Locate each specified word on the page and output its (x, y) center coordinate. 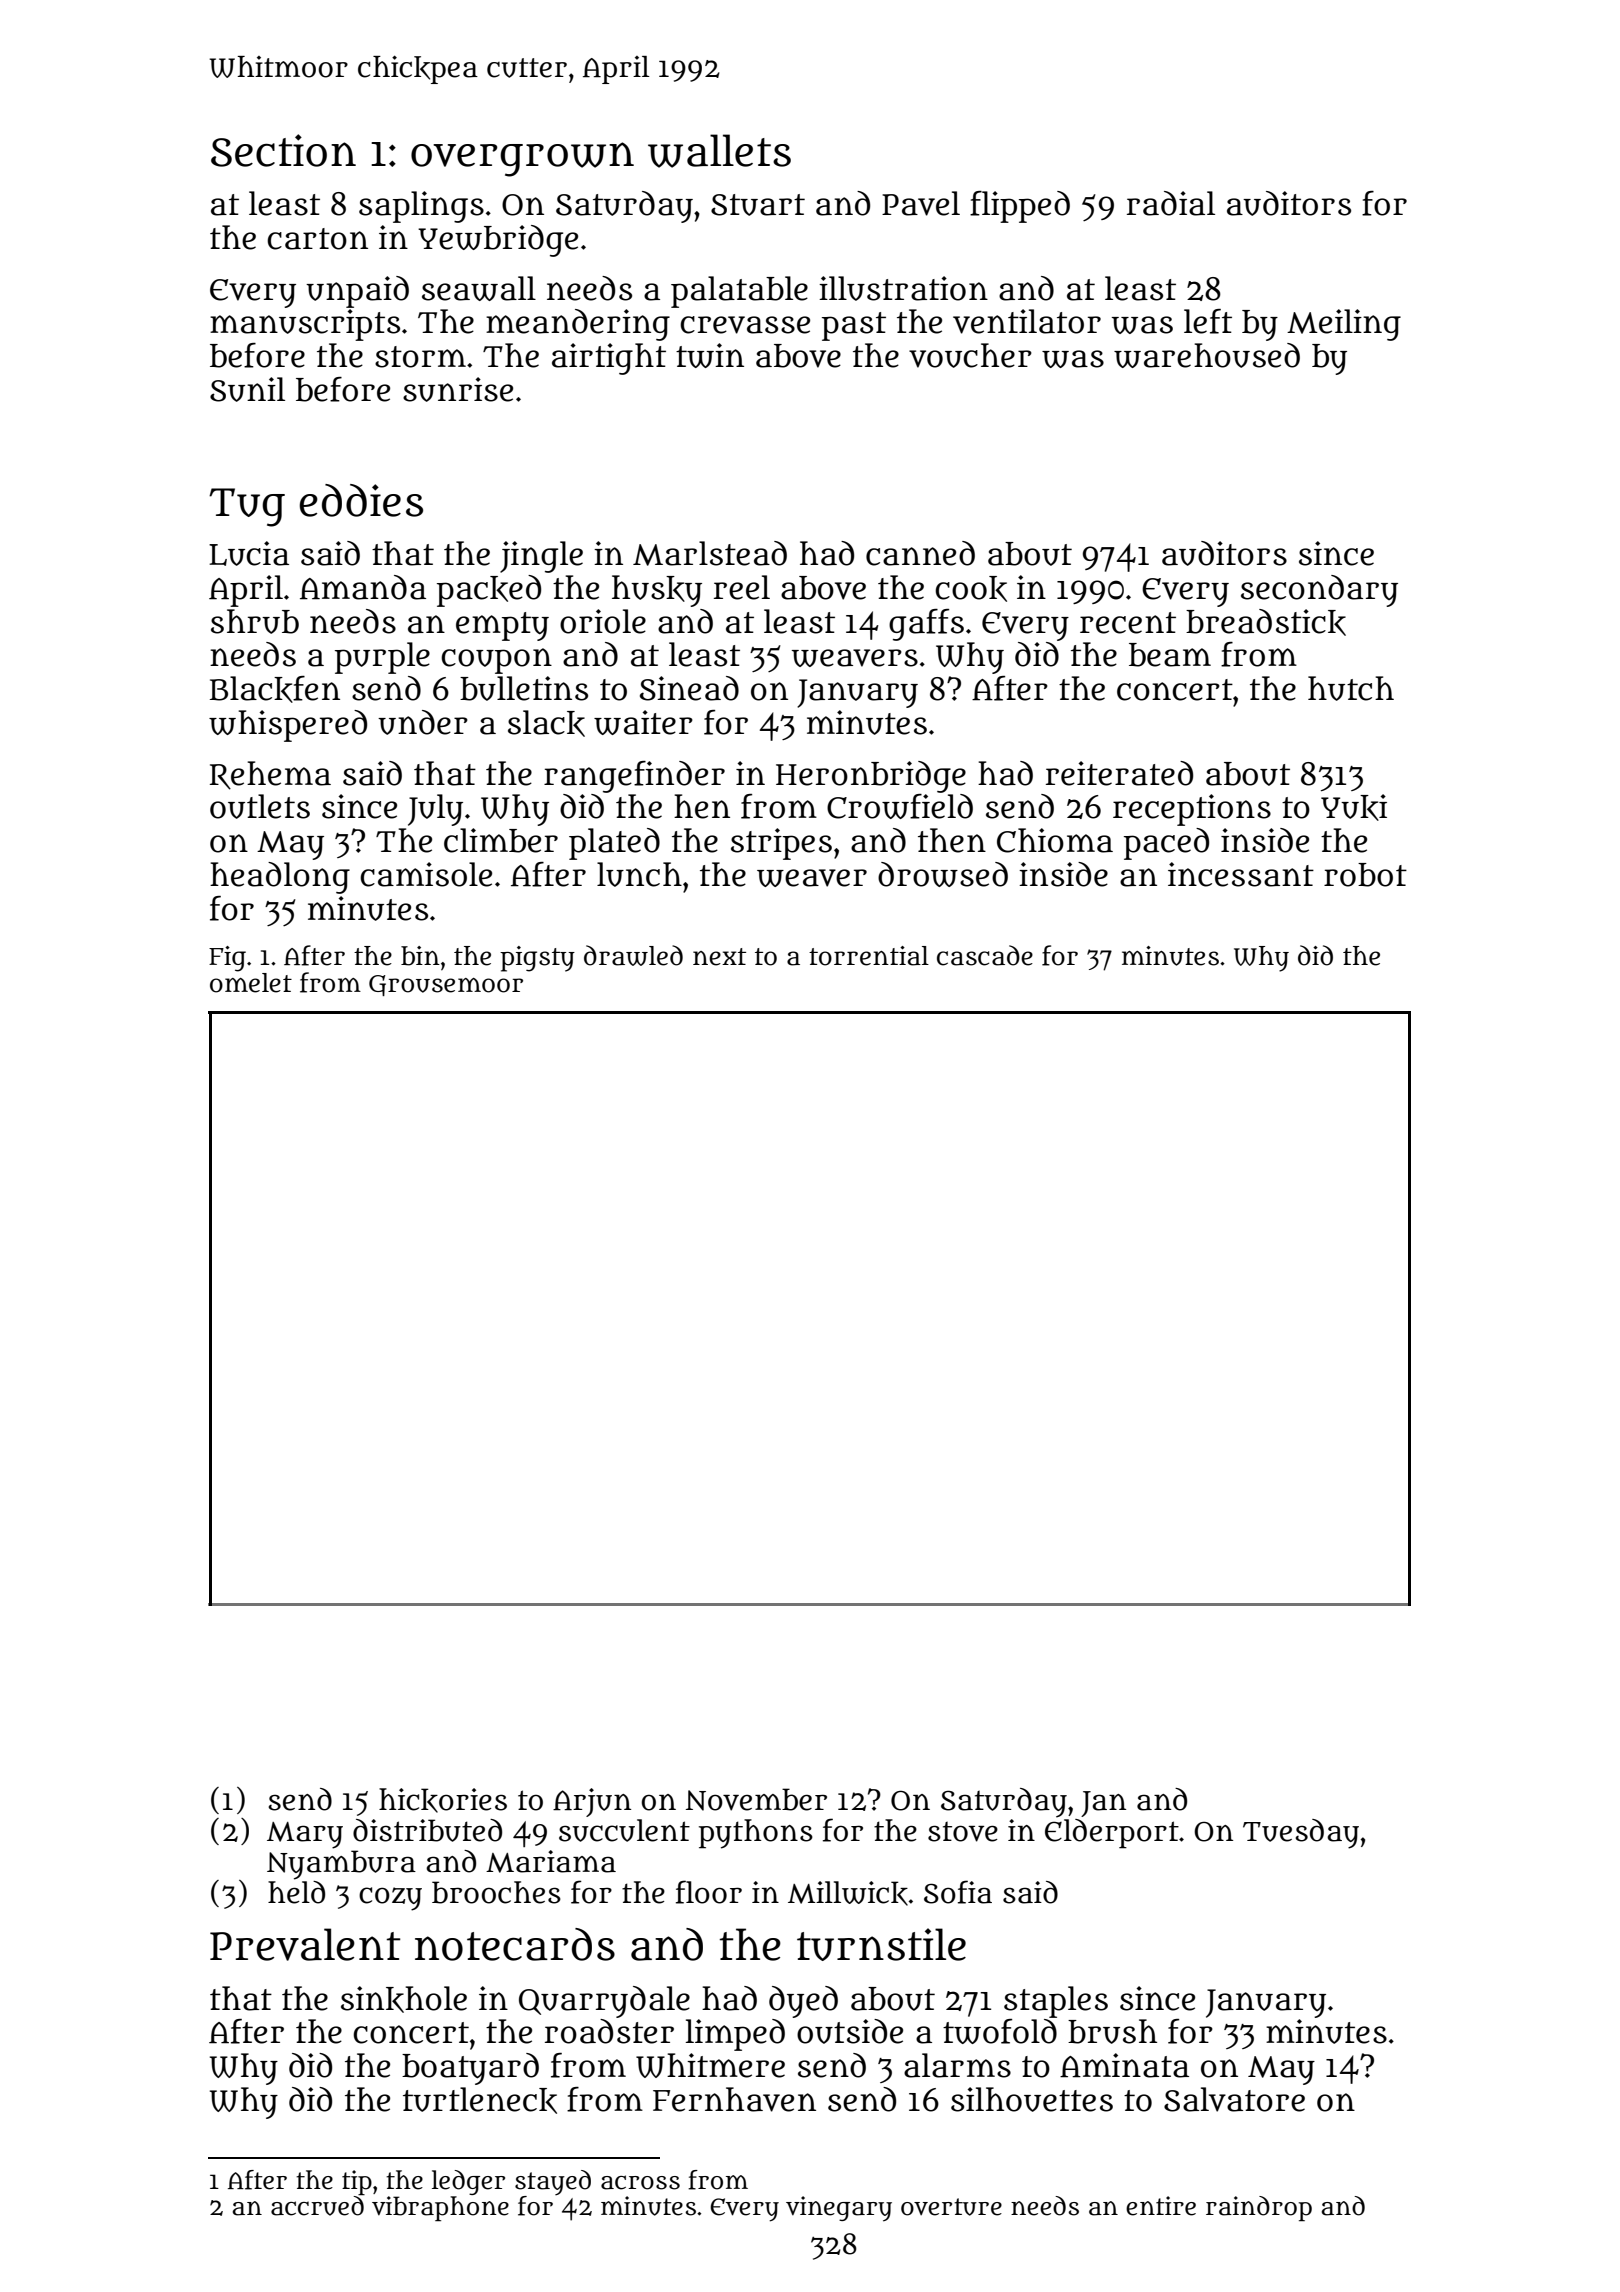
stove (963, 1832)
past (854, 326)
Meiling (1344, 325)
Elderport (1112, 1834)
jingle (541, 557)
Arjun (592, 1802)
